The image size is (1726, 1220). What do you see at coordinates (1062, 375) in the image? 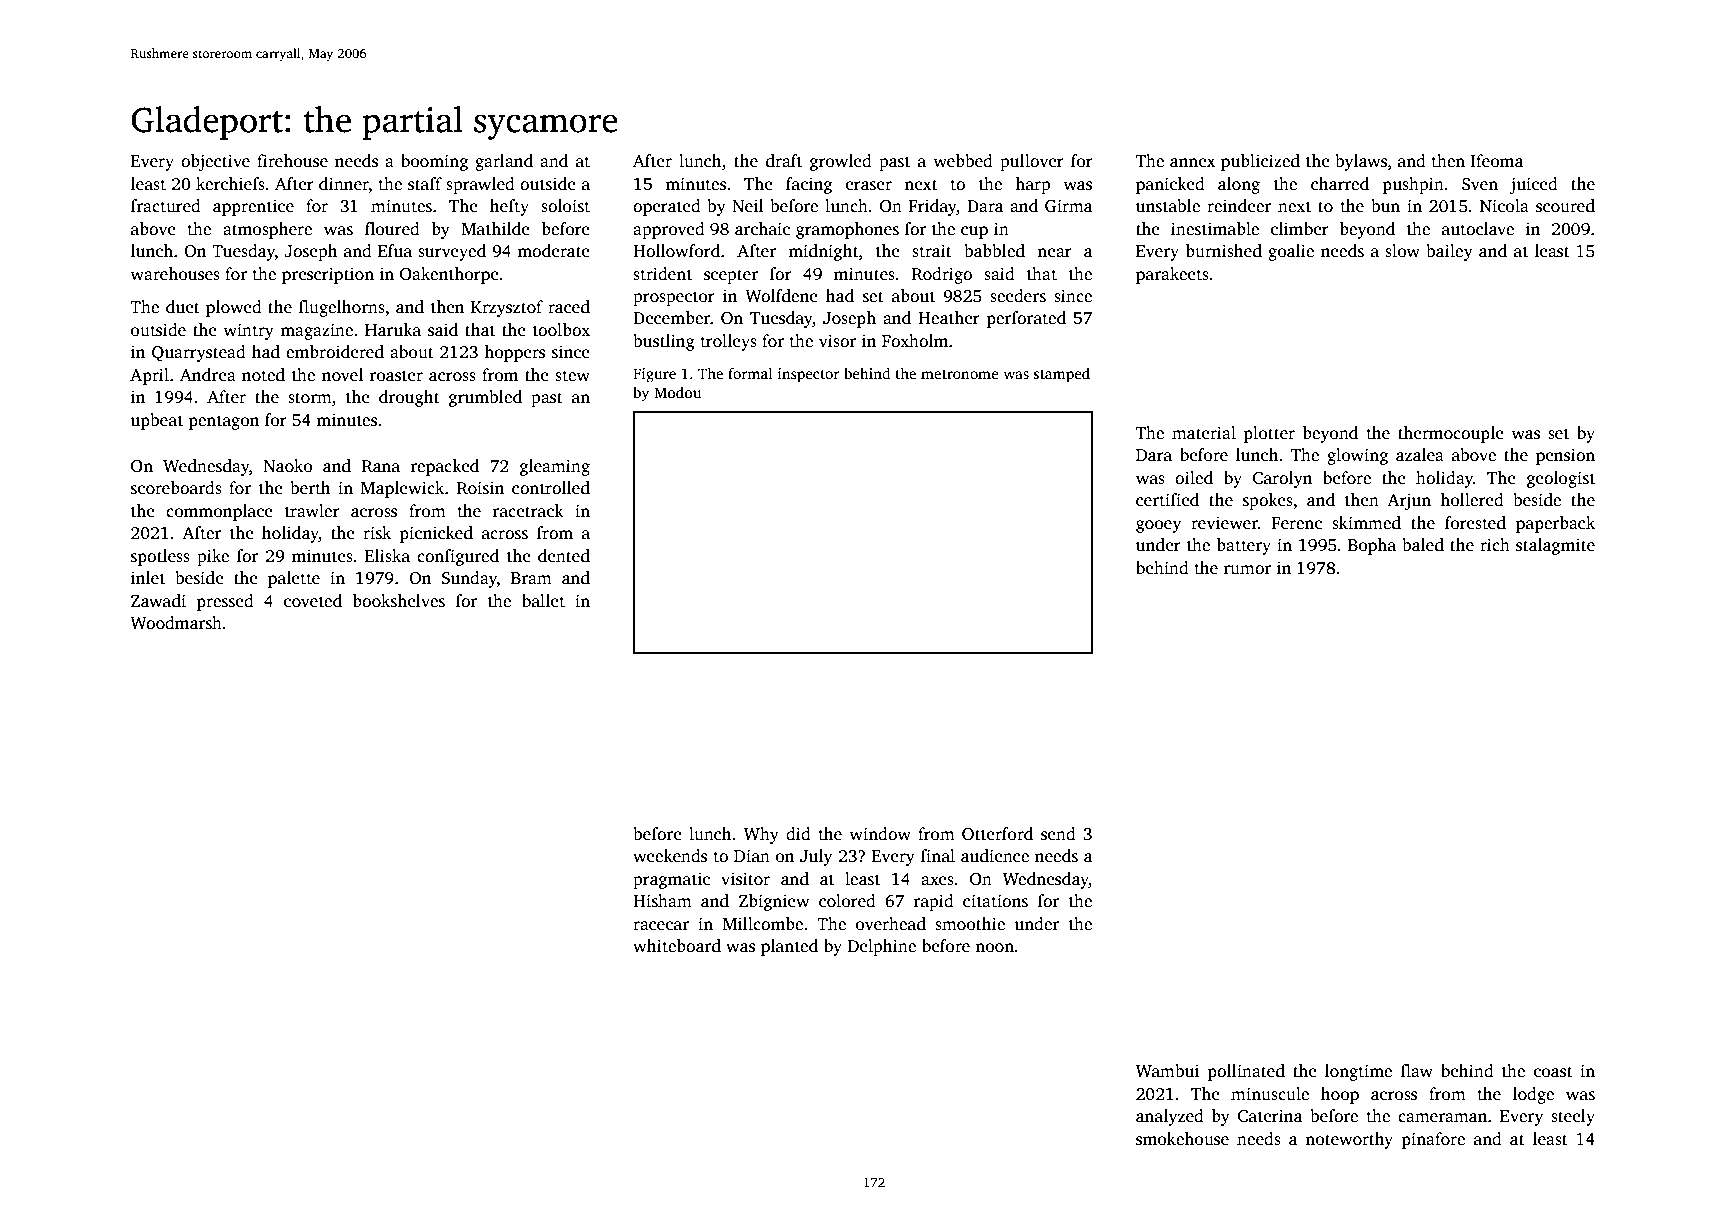
I see `stamped` at bounding box center [1062, 375].
